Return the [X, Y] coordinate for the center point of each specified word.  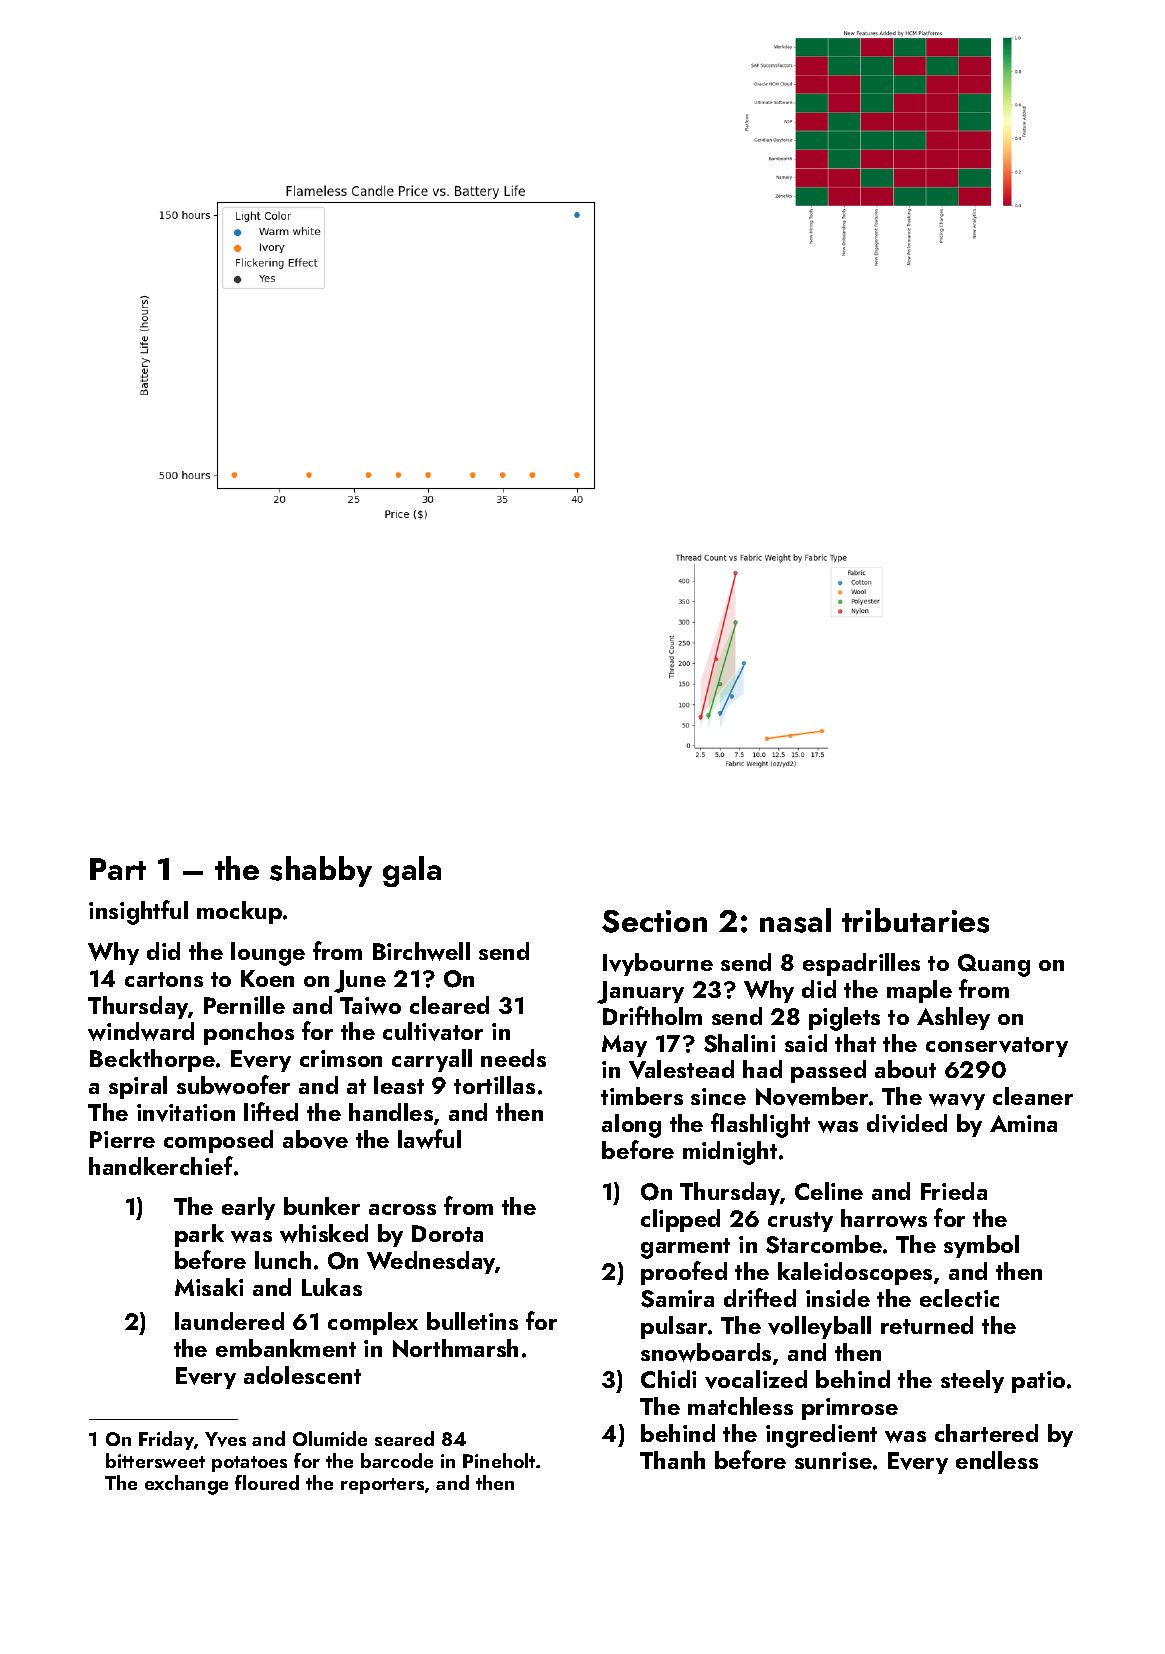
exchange [186, 1485]
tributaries [915, 920]
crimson [341, 1058]
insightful [138, 912]
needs [513, 1058]
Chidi [668, 1379]
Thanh [672, 1460]
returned [927, 1325]
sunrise [833, 1460]
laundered [229, 1321]
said [806, 1043]
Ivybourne [658, 964]
